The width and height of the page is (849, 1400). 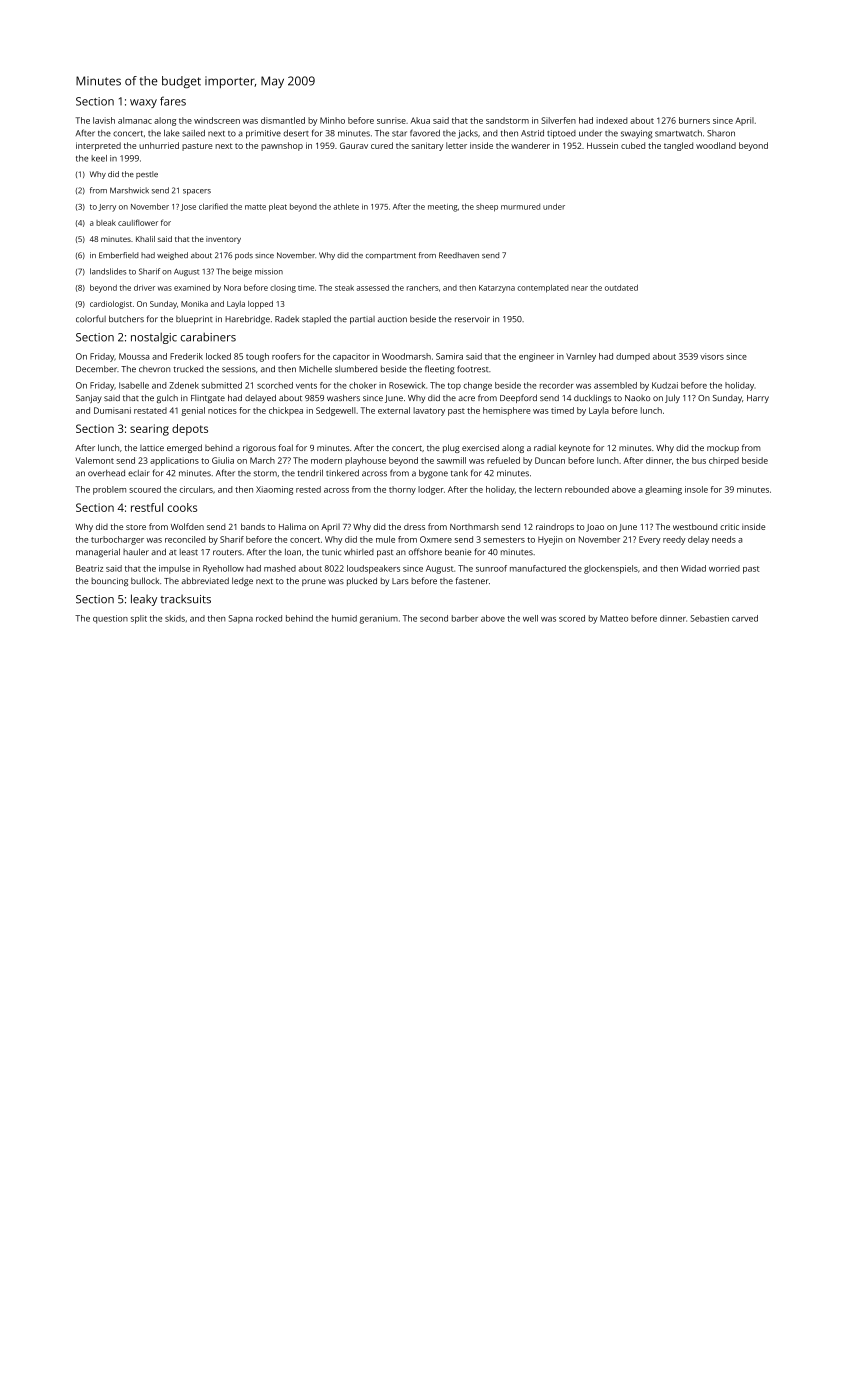 I want to click on keel, so click(x=99, y=158).
